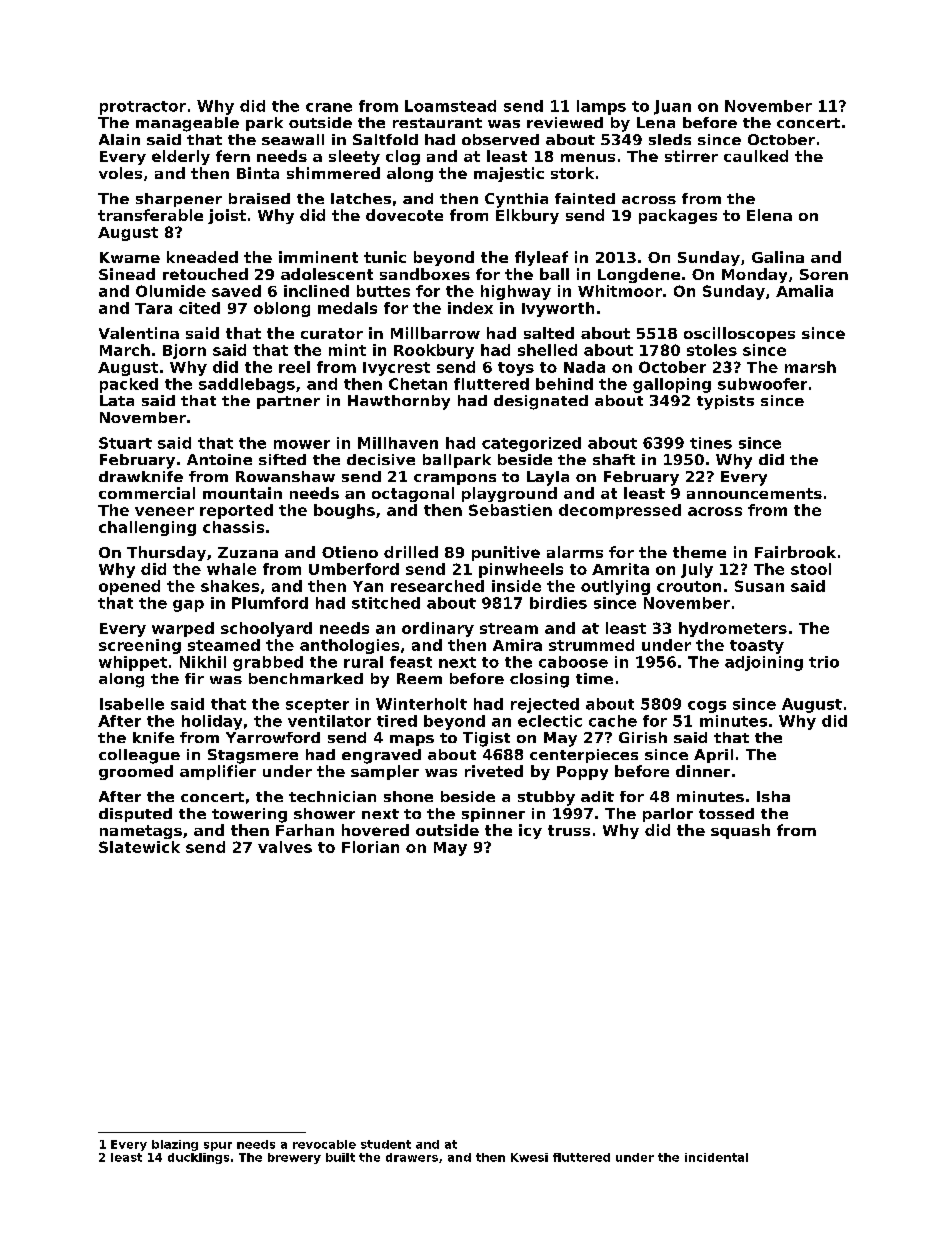 The image size is (952, 1233). Describe the element at coordinates (125, 443) in the screenshot. I see `Stuart` at that location.
